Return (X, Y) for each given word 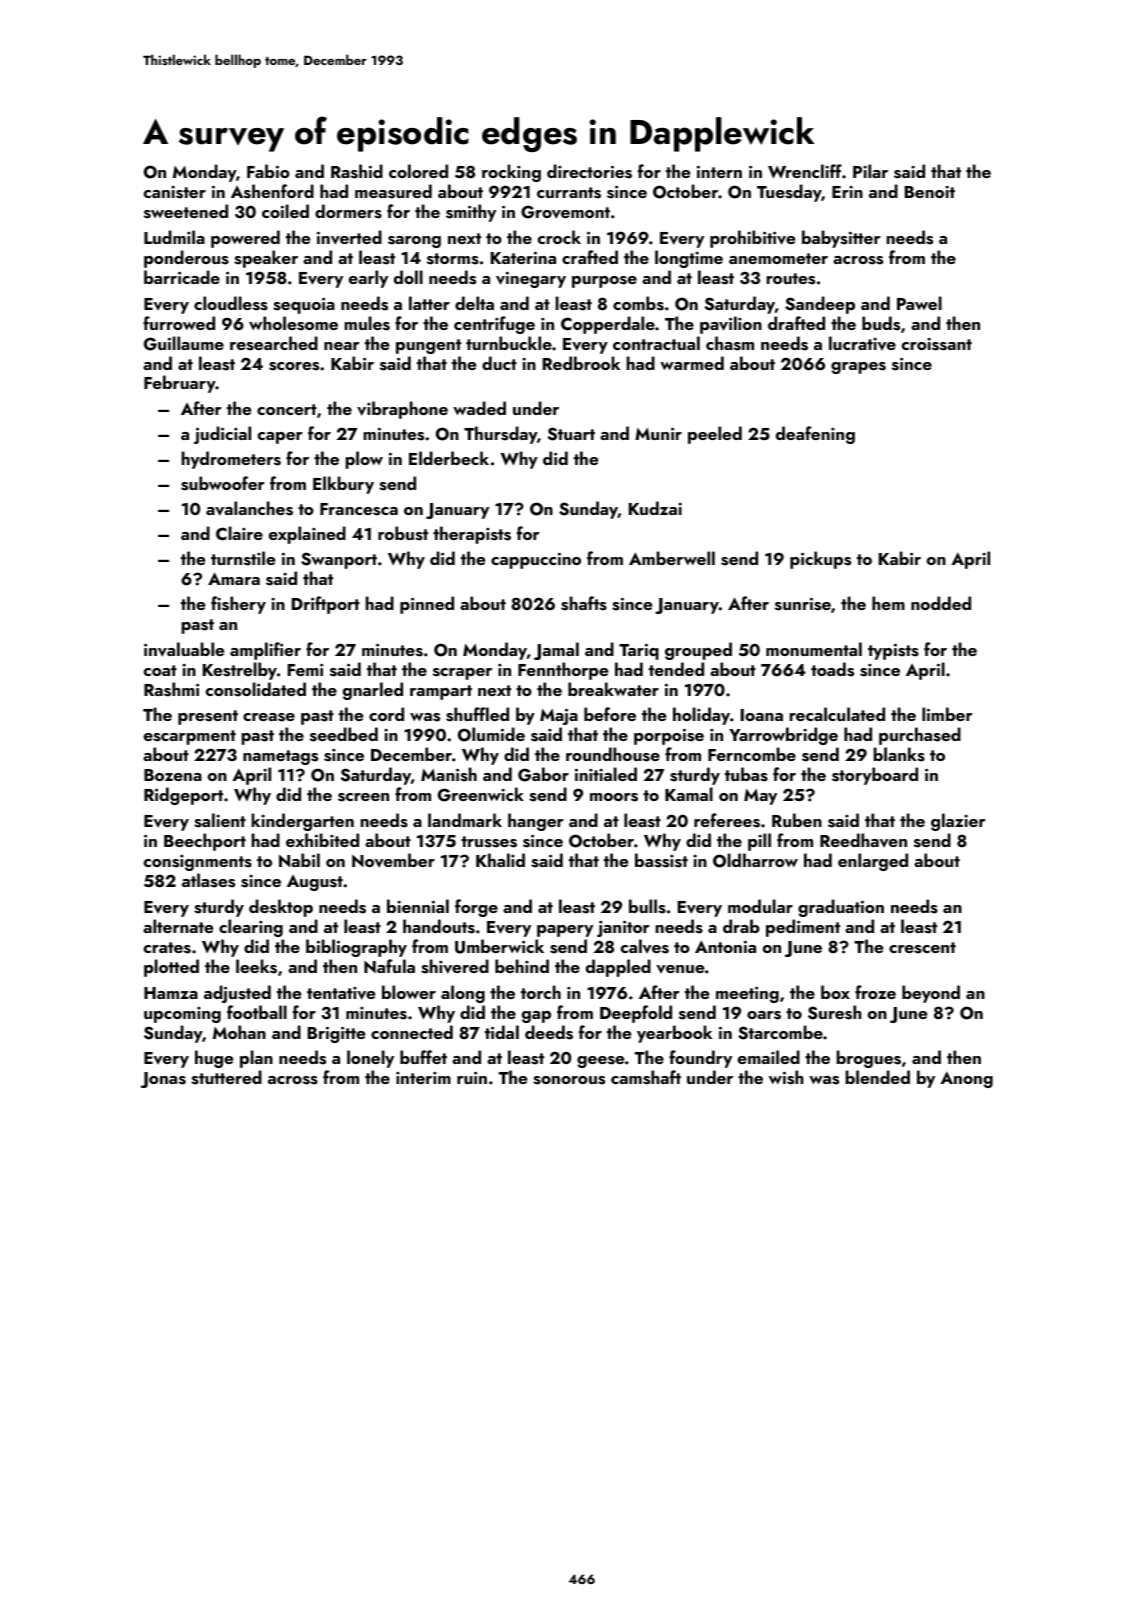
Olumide (491, 734)
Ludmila (174, 237)
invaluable (184, 649)
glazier (958, 822)
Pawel (919, 303)
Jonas (163, 1080)
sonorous (569, 1080)
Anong (966, 1079)
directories (589, 171)
